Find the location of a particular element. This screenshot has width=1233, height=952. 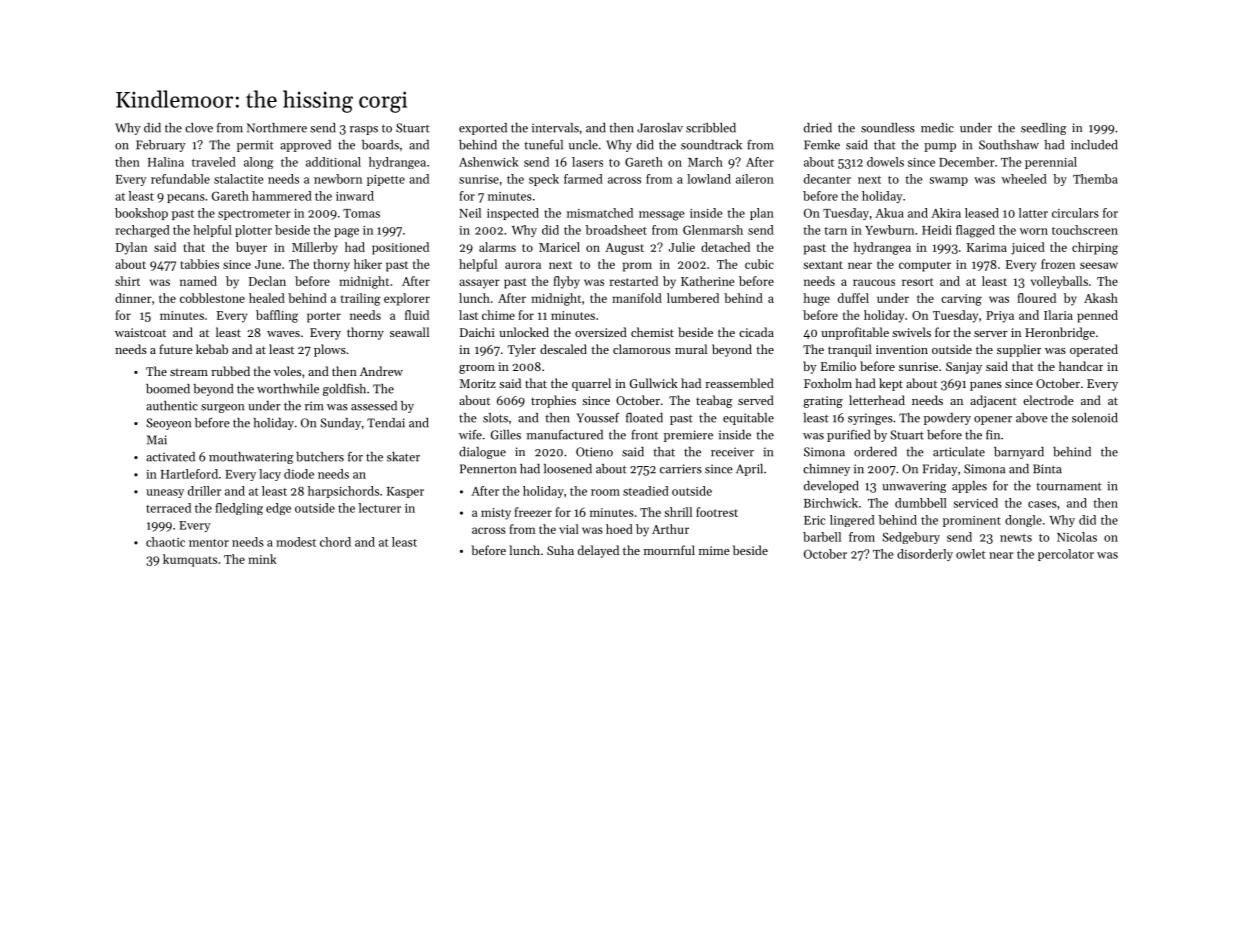

surgeon is located at coordinates (222, 408).
